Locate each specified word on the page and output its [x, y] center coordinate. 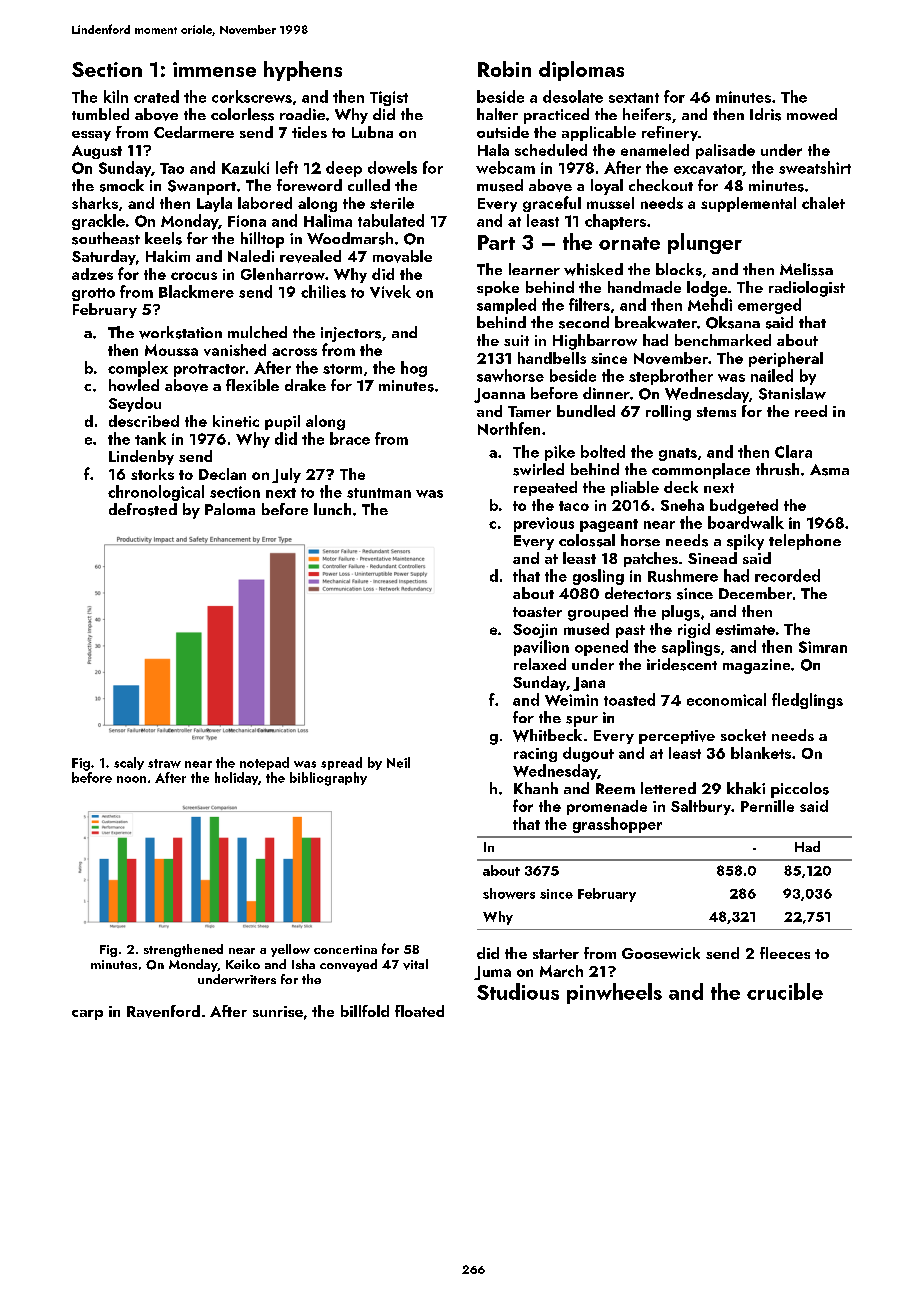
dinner [606, 393]
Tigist [389, 98]
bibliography [328, 779]
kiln [116, 96]
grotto [93, 294]
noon [131, 779]
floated [419, 1011]
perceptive [677, 737]
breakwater [656, 322]
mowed [812, 114]
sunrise [278, 1011]
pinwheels [614, 993]
